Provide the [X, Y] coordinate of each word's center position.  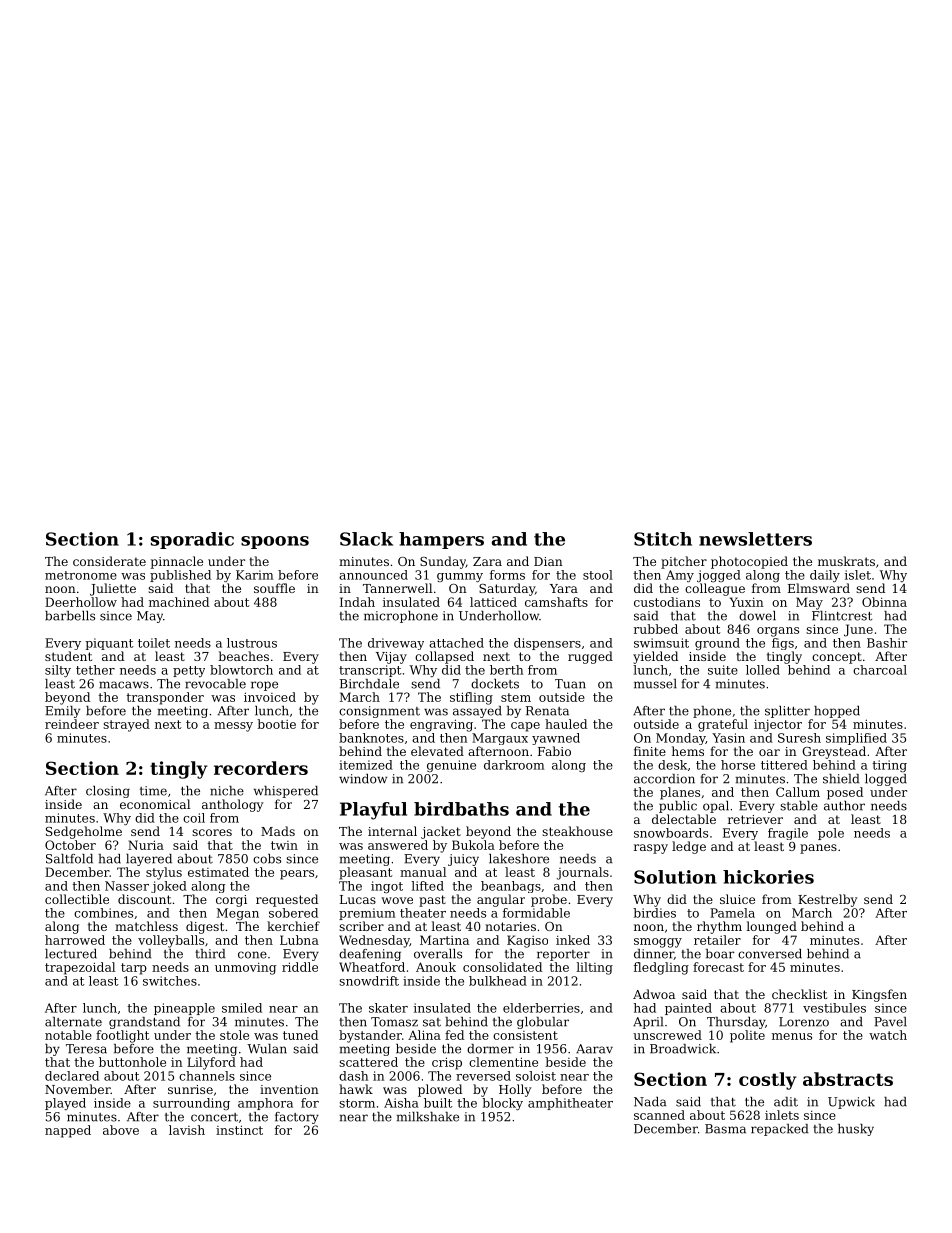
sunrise [190, 1089]
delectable [684, 819]
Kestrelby [827, 900]
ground [717, 644]
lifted [427, 886]
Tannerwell [397, 588]
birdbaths [461, 809]
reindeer [72, 724]
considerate [109, 561]
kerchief [293, 926]
